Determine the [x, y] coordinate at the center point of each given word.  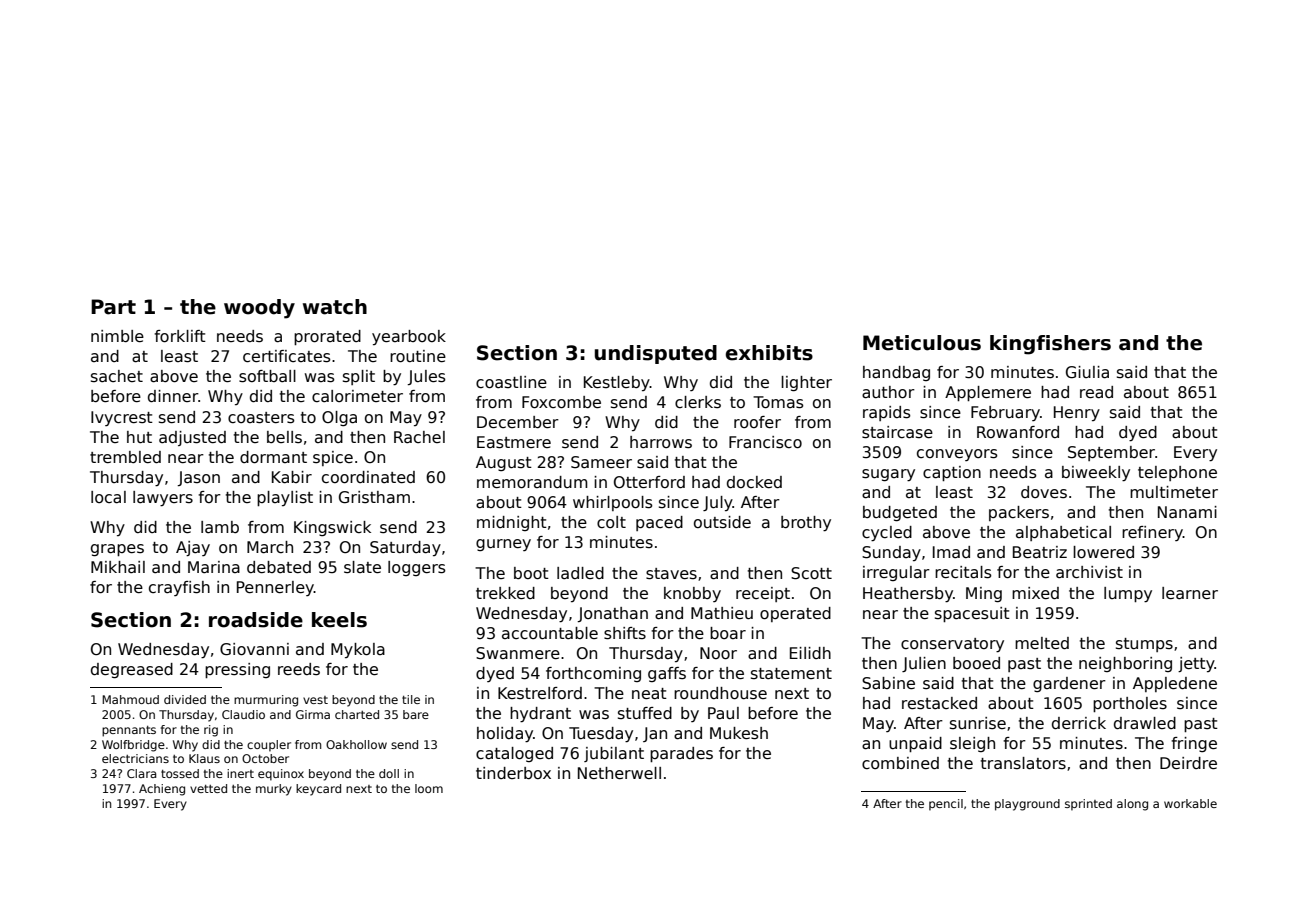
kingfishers [1050, 345]
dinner [173, 396]
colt [611, 522]
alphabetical [1063, 533]
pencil [946, 805]
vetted [208, 788]
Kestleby [617, 383]
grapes [117, 550]
